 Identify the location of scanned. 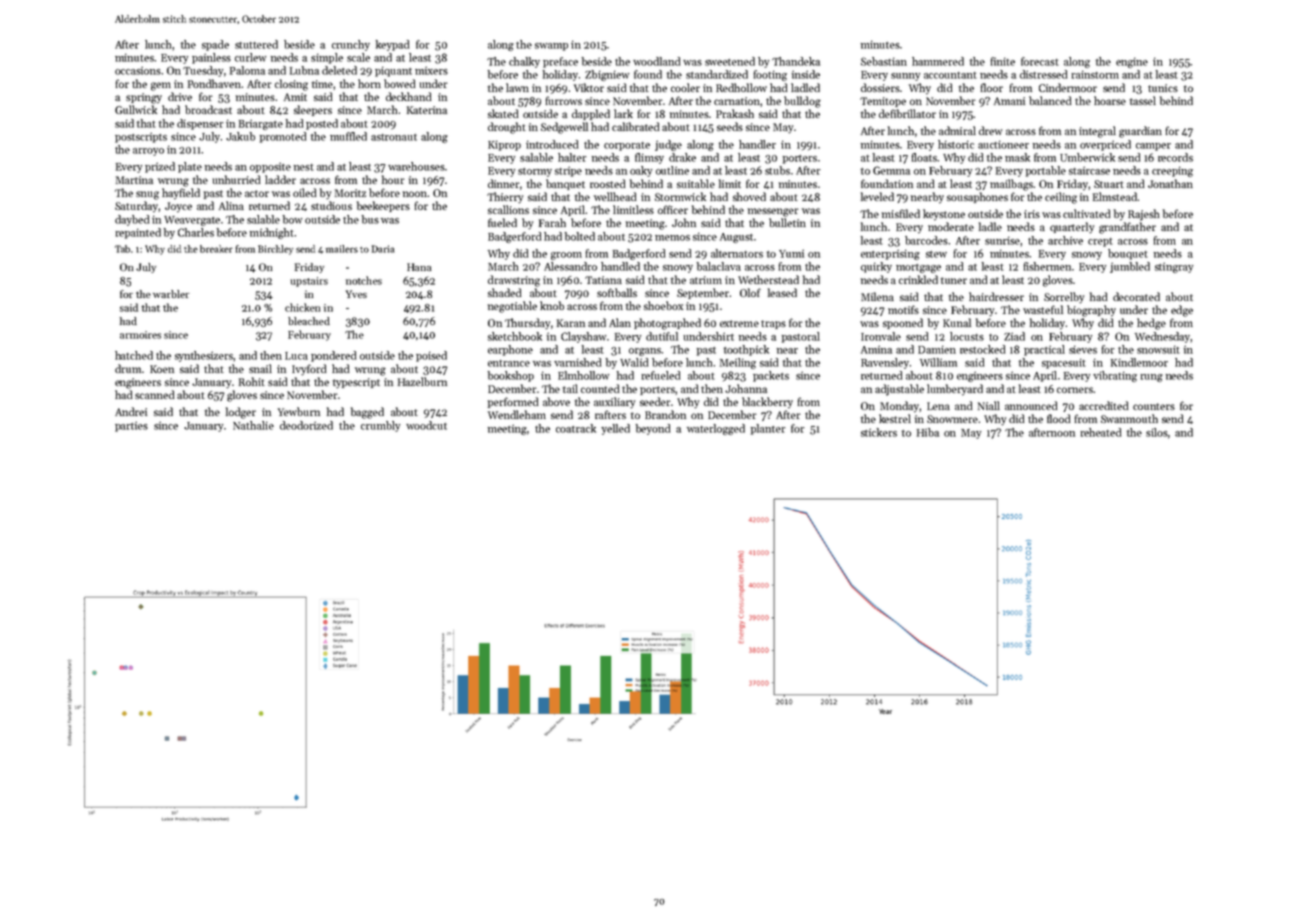
(155, 394).
